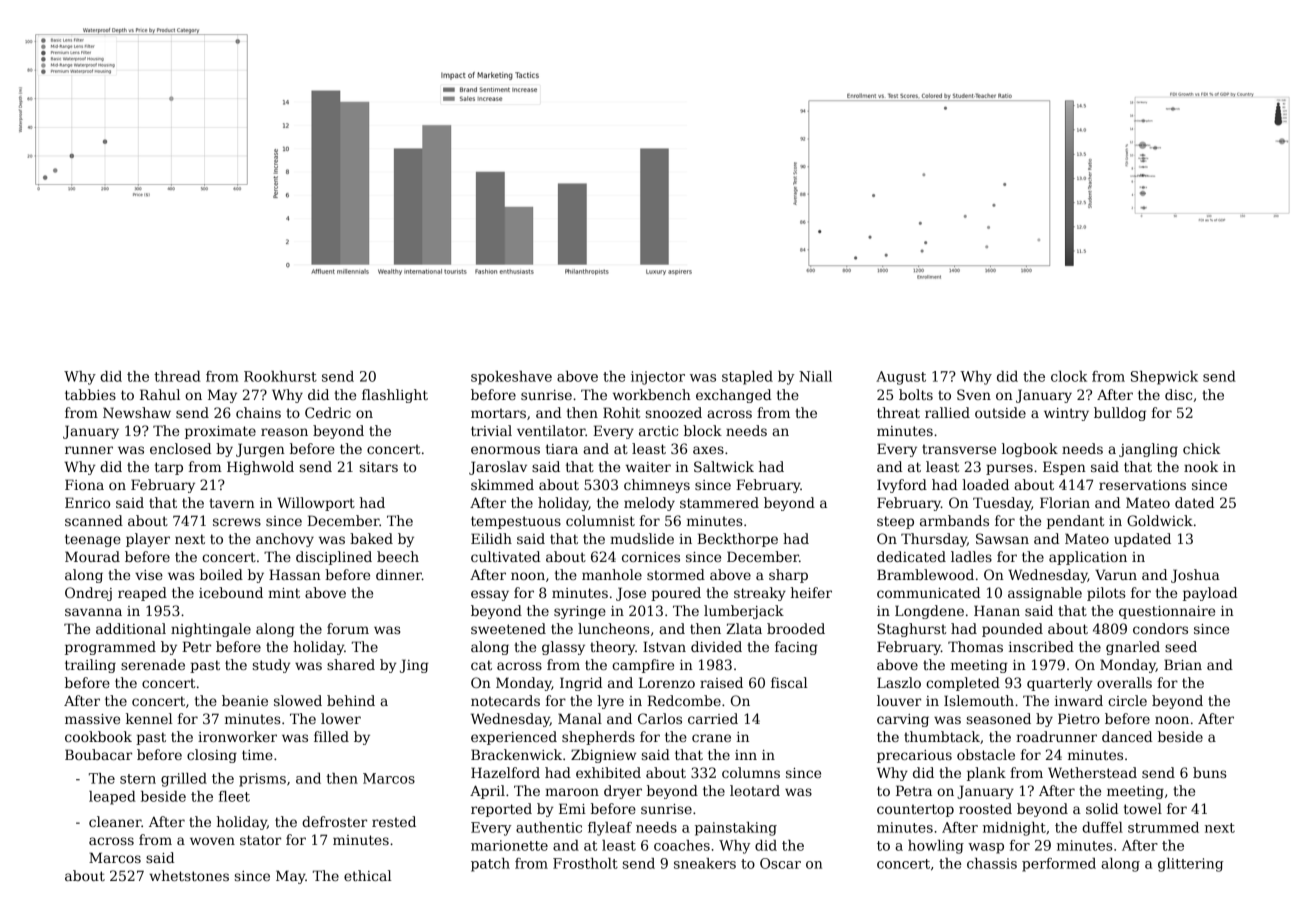 The width and height of the image is (1308, 924). Describe the element at coordinates (703, 430) in the image. I see `block` at that location.
